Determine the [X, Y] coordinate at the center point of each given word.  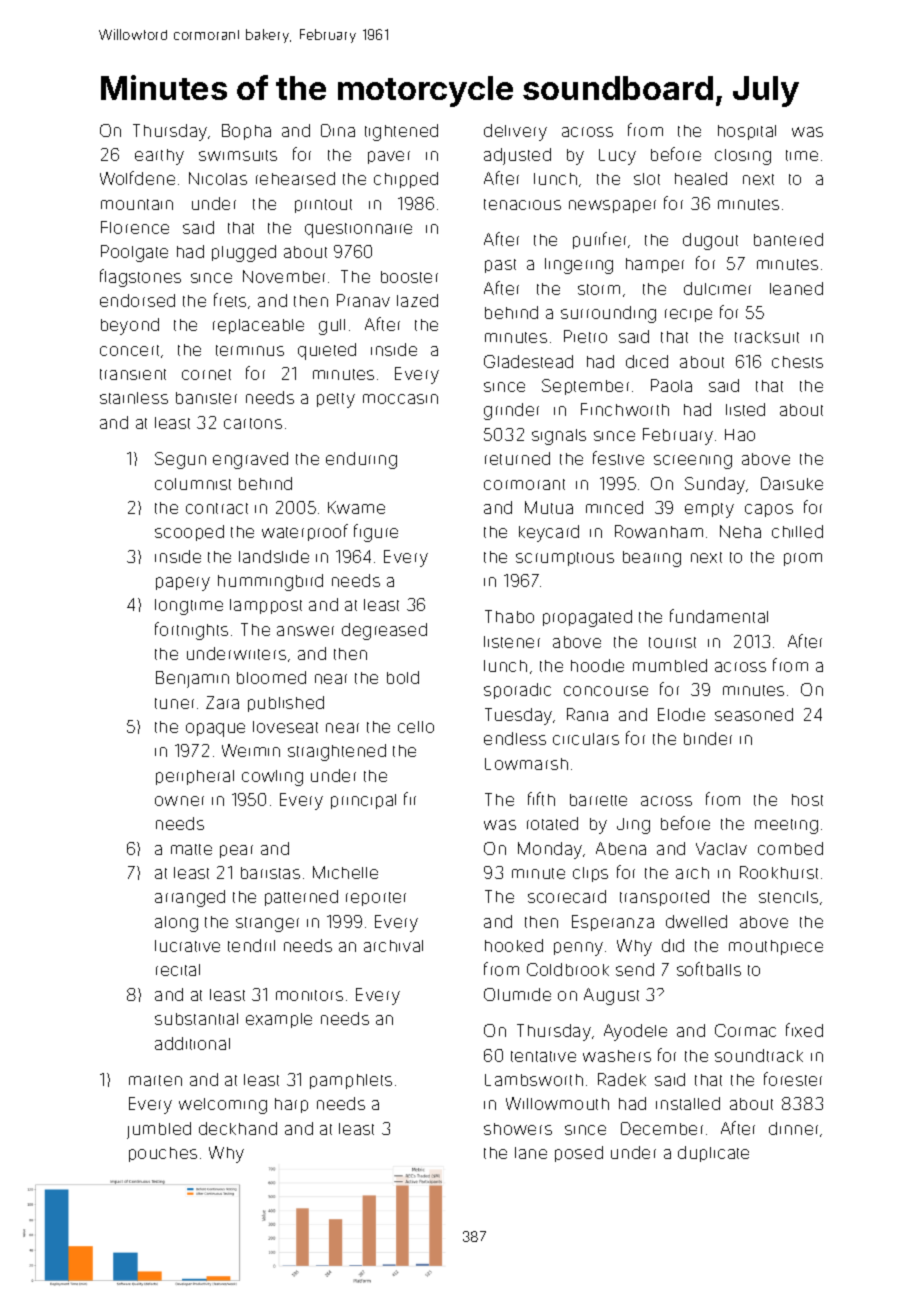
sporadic [517, 691]
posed [579, 1154]
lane [531, 1153]
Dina [338, 130]
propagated [587, 618]
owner [179, 801]
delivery [515, 132]
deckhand [238, 1128]
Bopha [246, 132]
